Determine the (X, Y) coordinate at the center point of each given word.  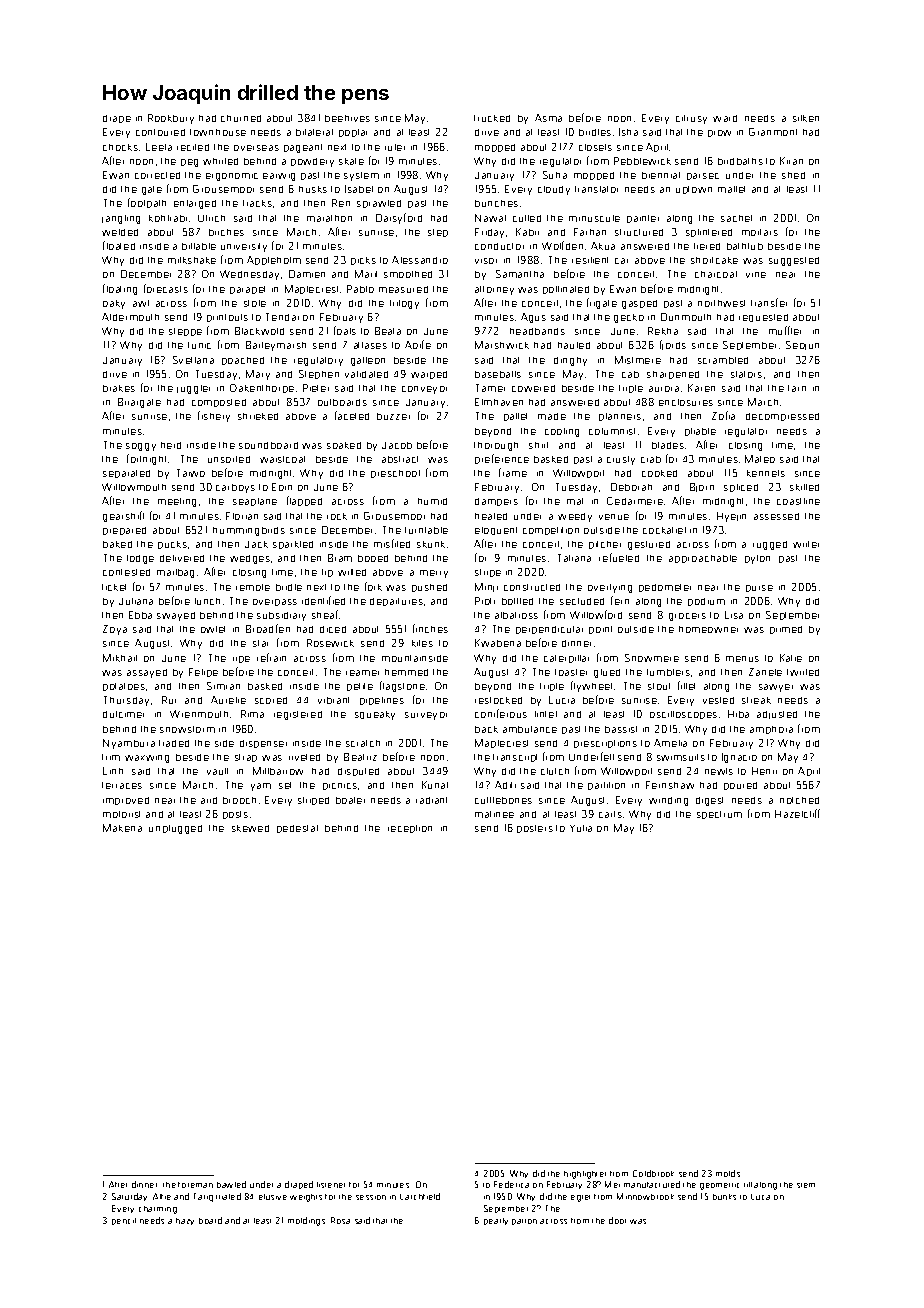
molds (728, 1173)
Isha (628, 132)
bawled (231, 1184)
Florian (242, 516)
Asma (548, 118)
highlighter (585, 1175)
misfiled (392, 543)
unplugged (175, 829)
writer (806, 544)
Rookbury (171, 119)
